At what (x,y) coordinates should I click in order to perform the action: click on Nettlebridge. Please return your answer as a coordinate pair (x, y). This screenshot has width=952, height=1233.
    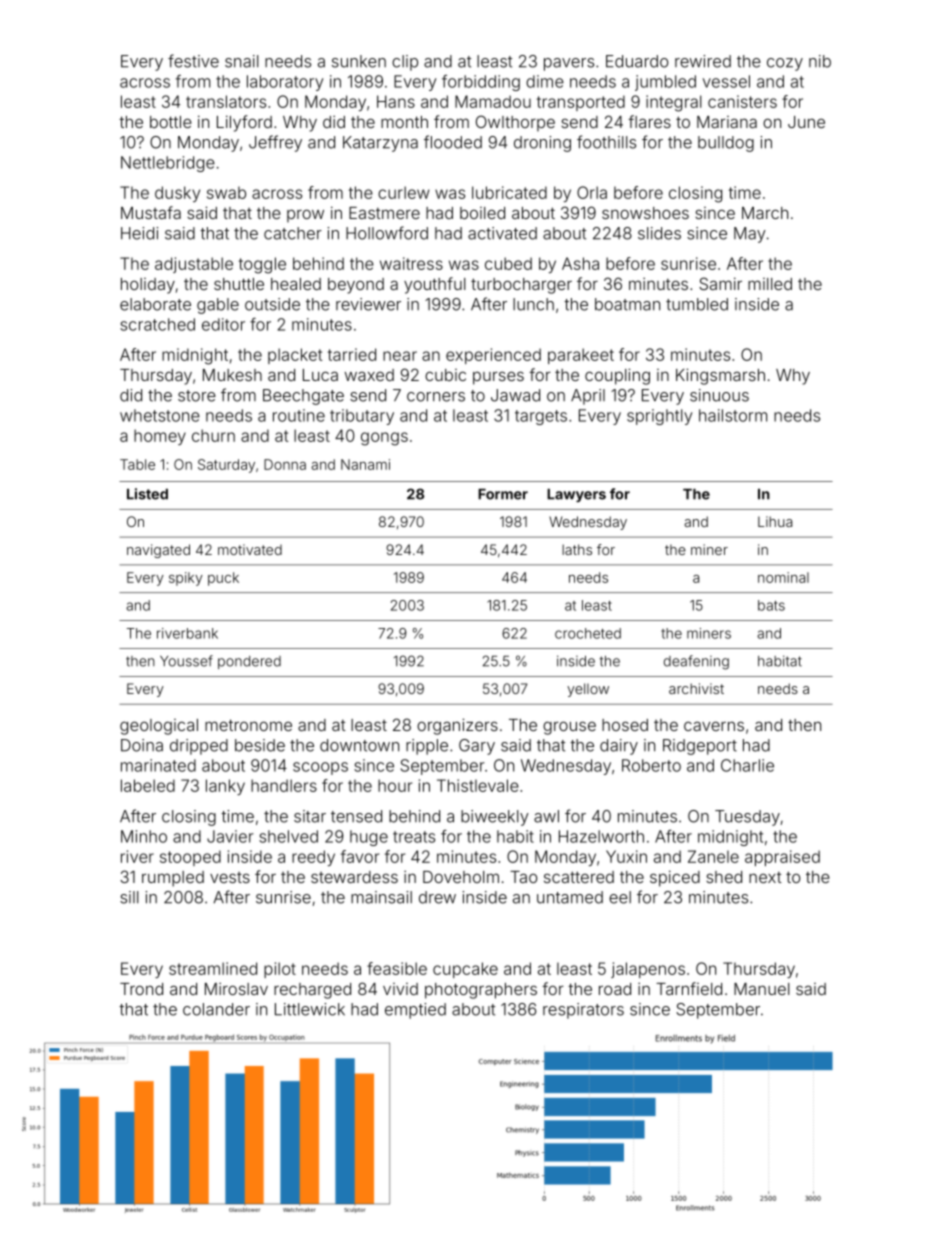
    Looking at the image, I should click on (168, 164).
